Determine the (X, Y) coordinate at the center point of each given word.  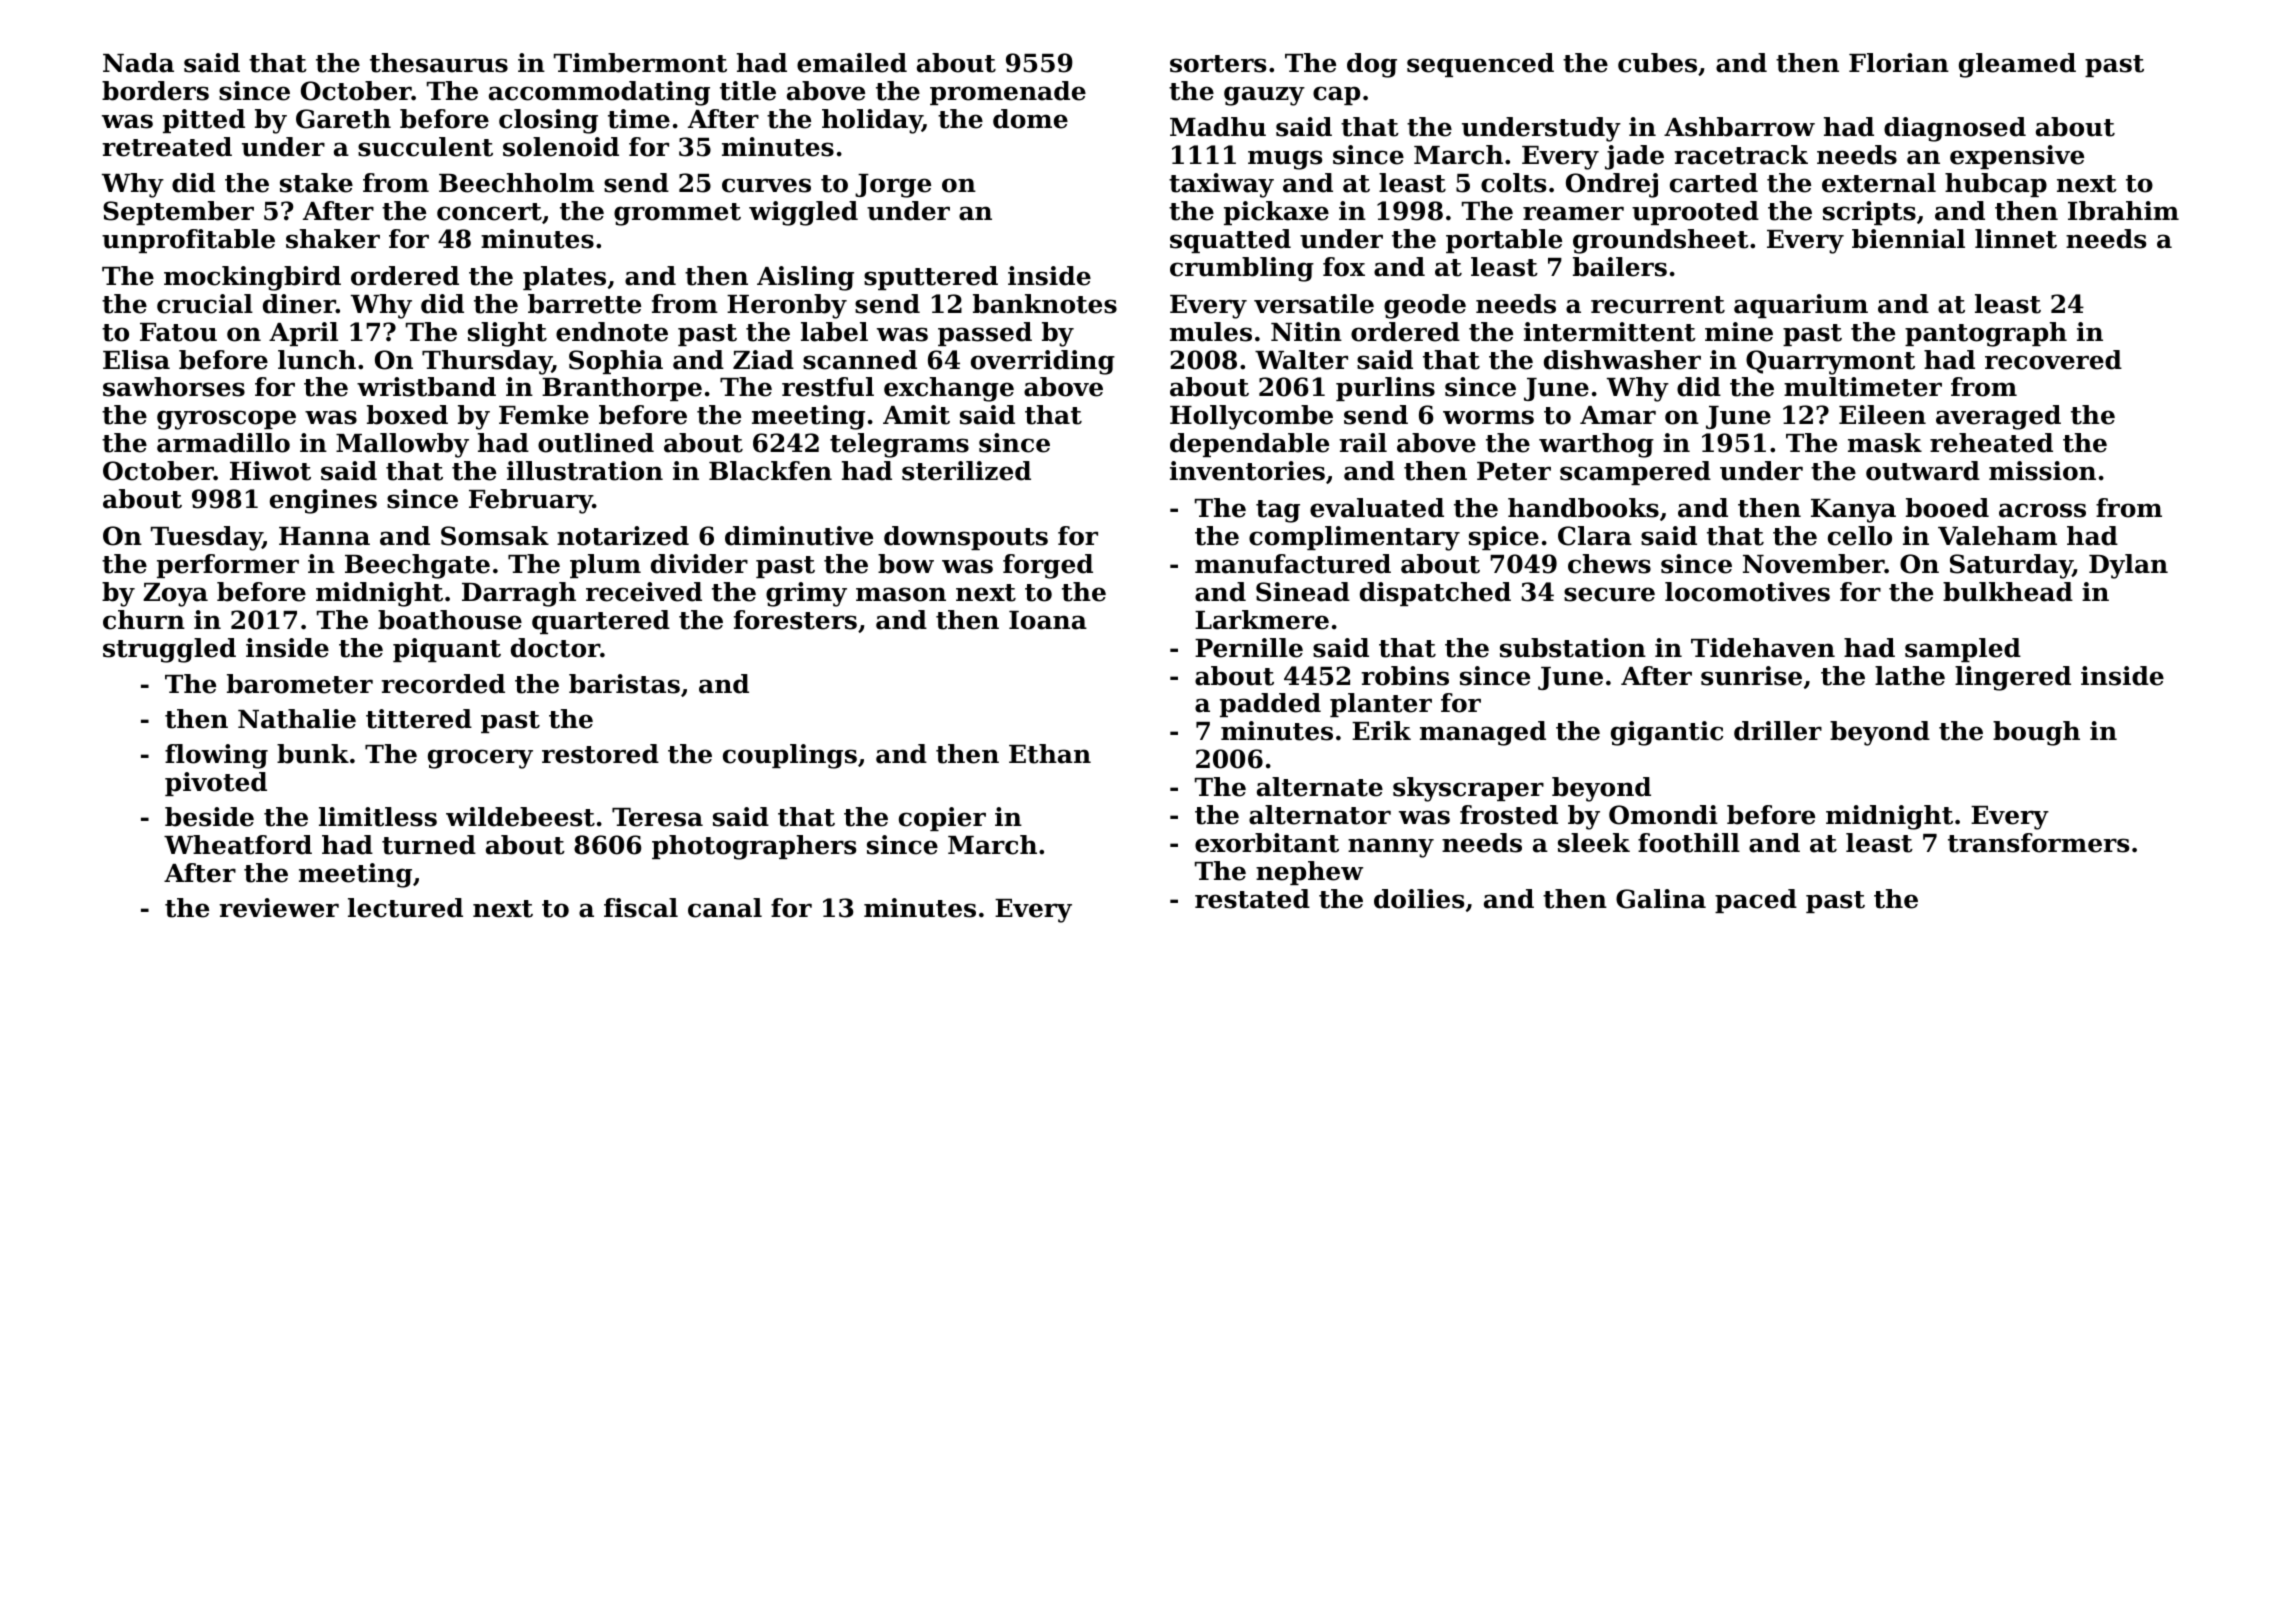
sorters (1218, 64)
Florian (1899, 63)
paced (1756, 901)
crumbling (1242, 269)
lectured (405, 908)
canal (725, 908)
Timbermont (640, 63)
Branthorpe (622, 389)
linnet (2016, 239)
